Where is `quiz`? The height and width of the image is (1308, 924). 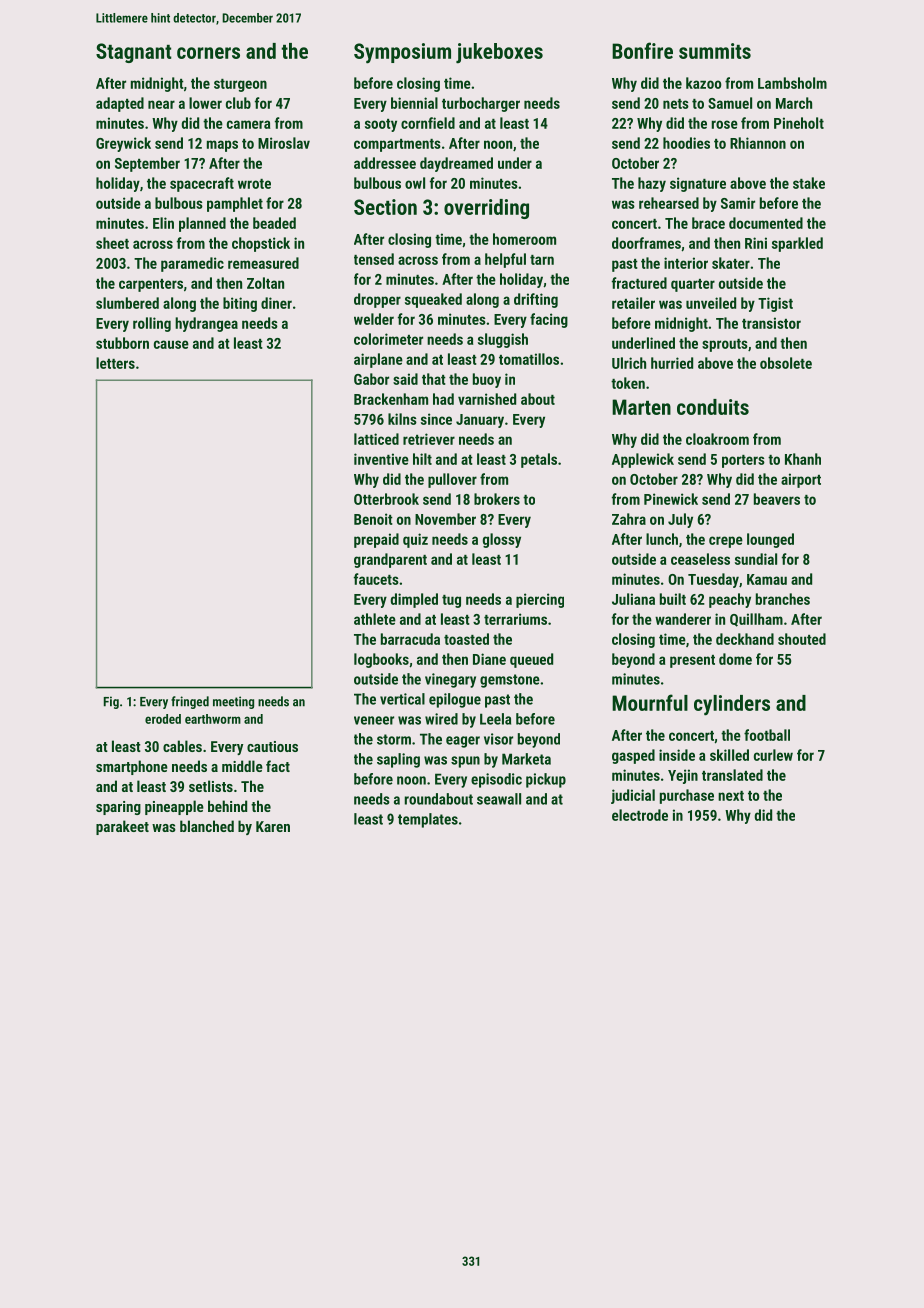 quiz is located at coordinates (415, 540).
